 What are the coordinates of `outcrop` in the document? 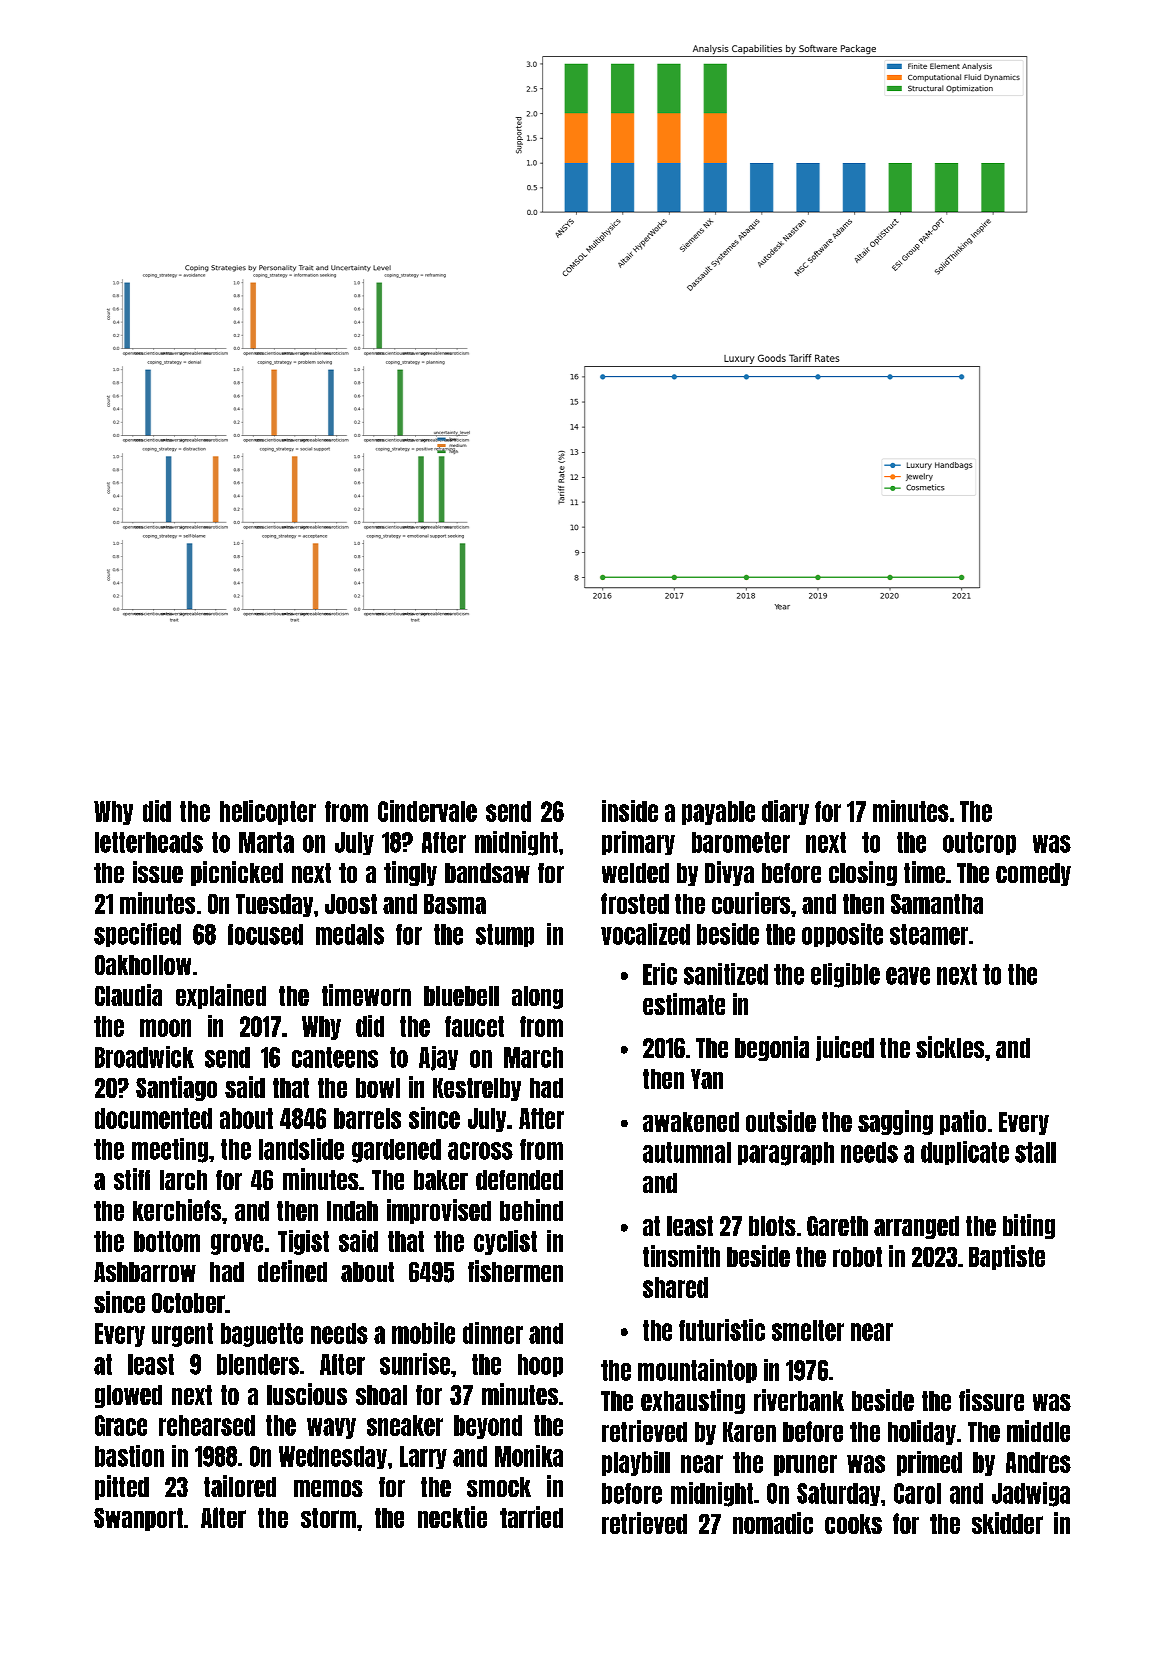 It's located at (979, 843).
